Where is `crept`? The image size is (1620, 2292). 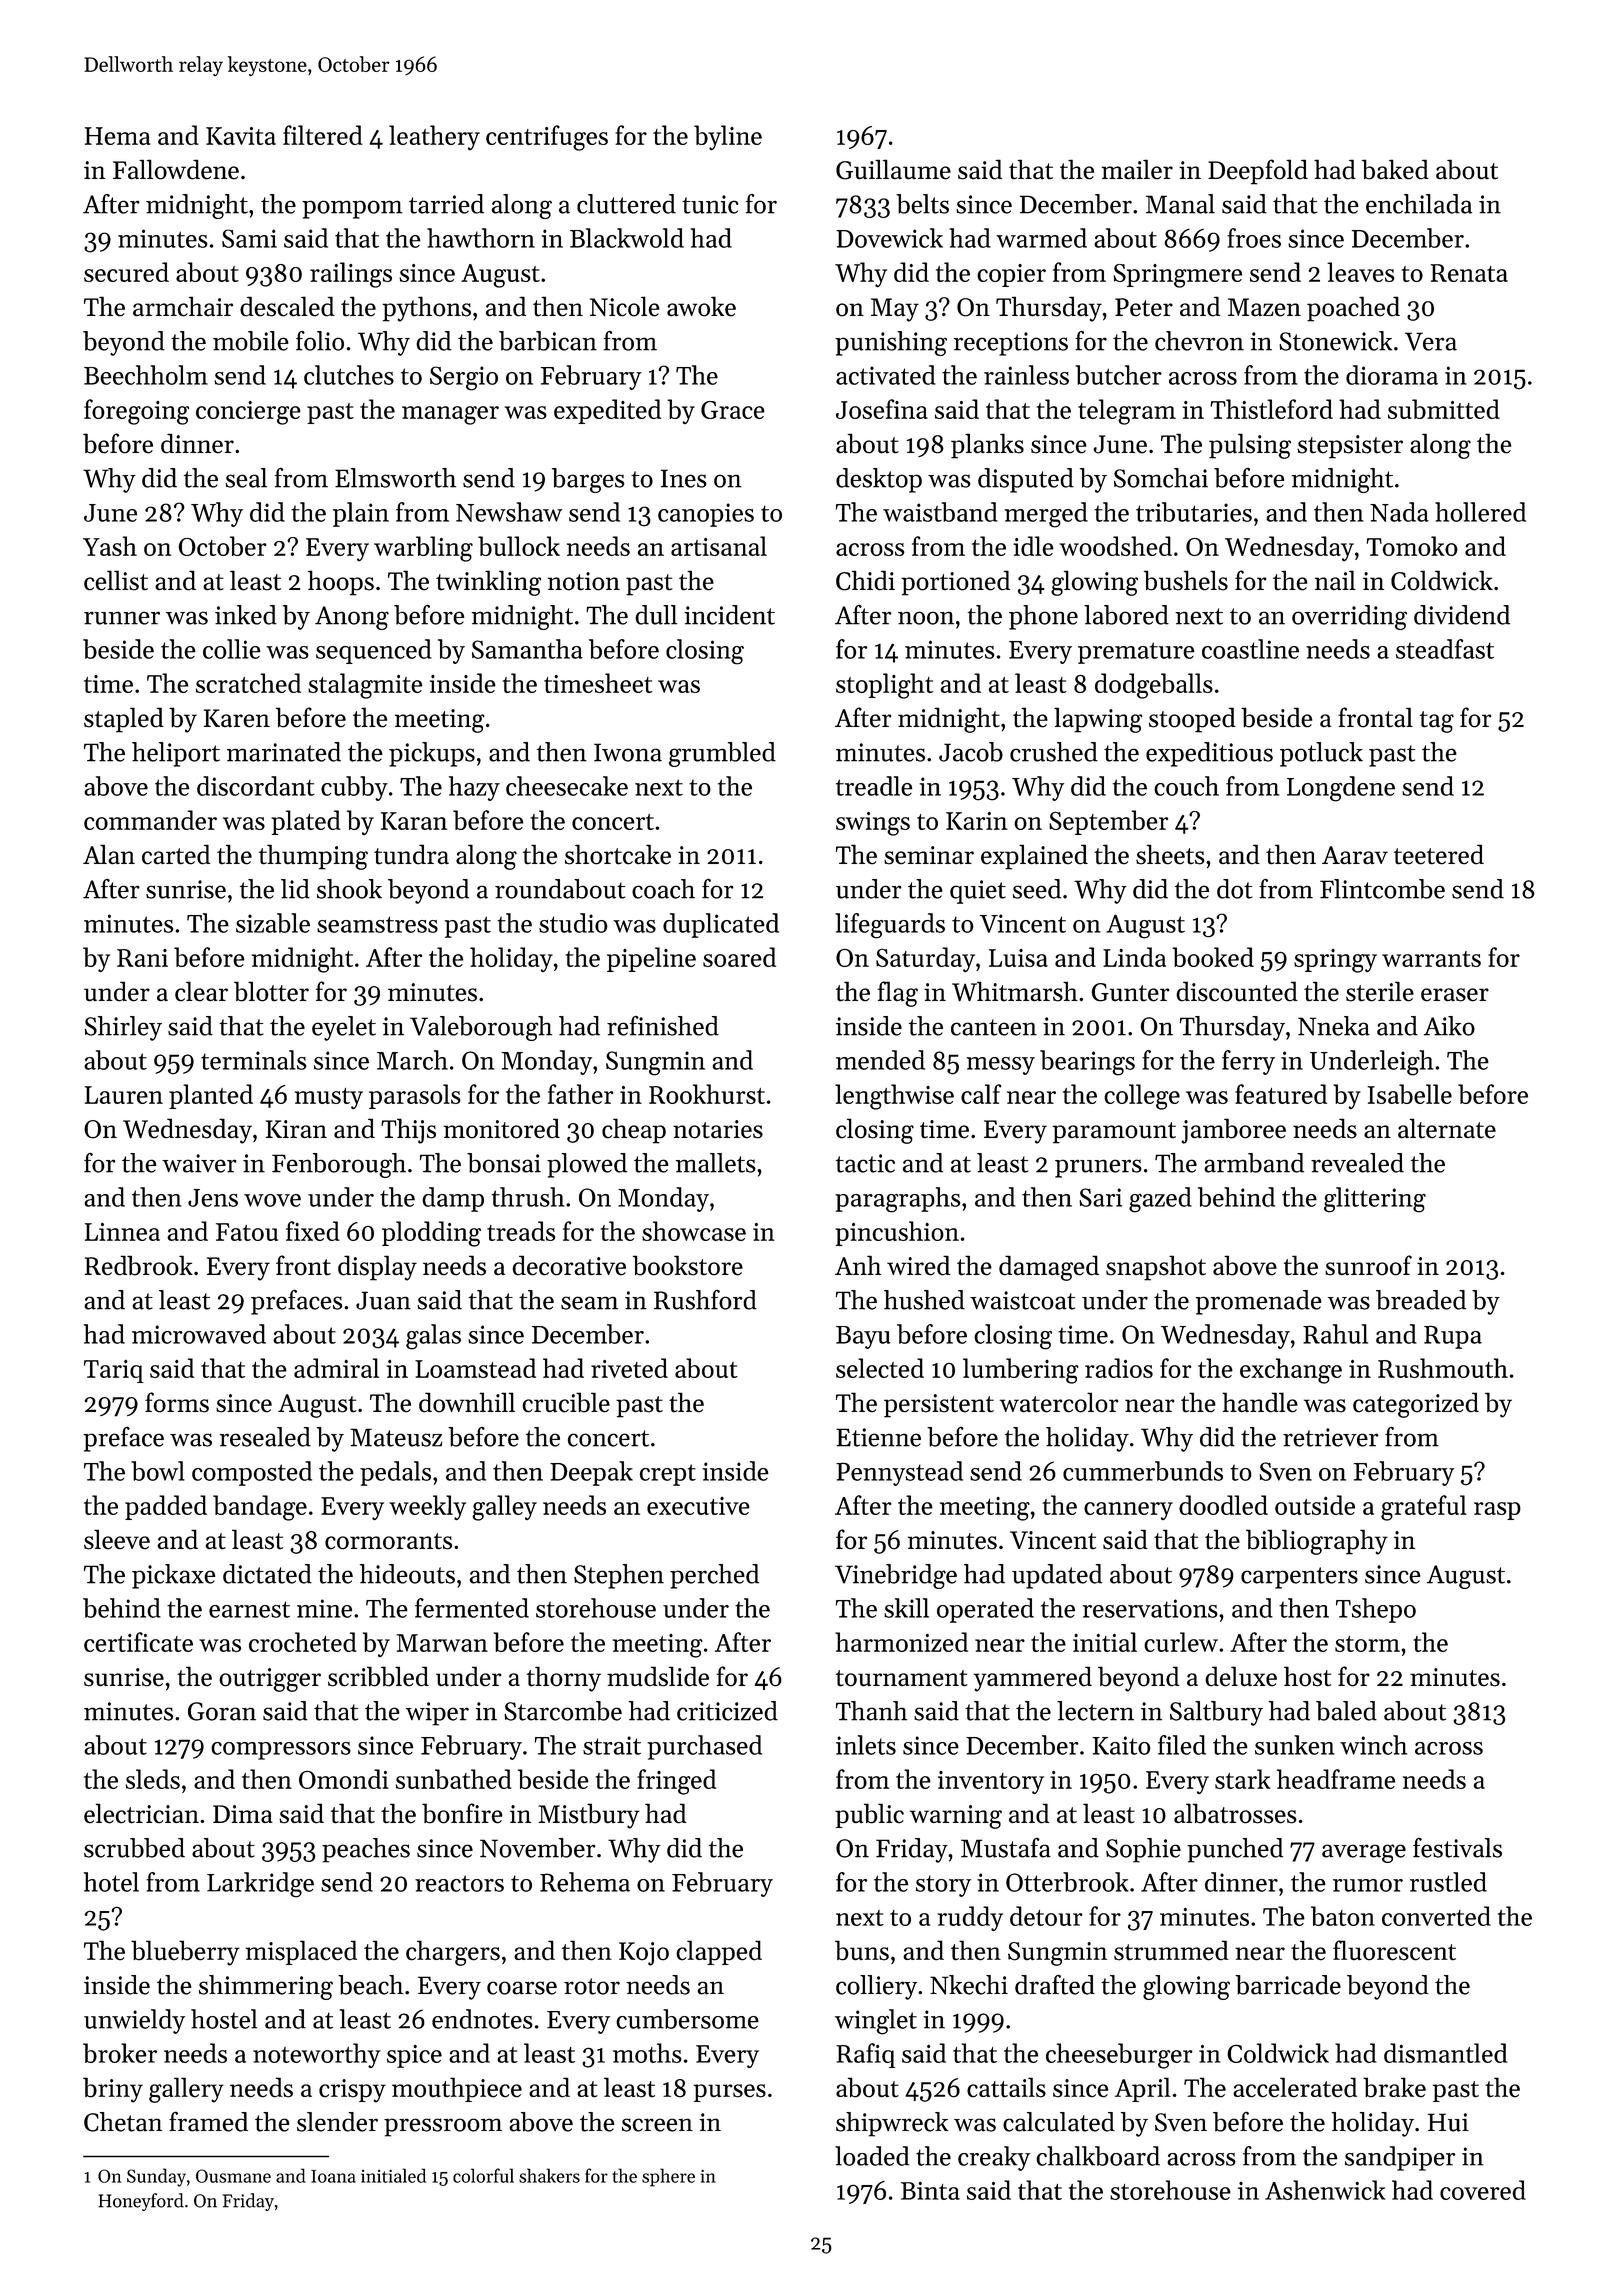 crept is located at coordinates (667, 1475).
